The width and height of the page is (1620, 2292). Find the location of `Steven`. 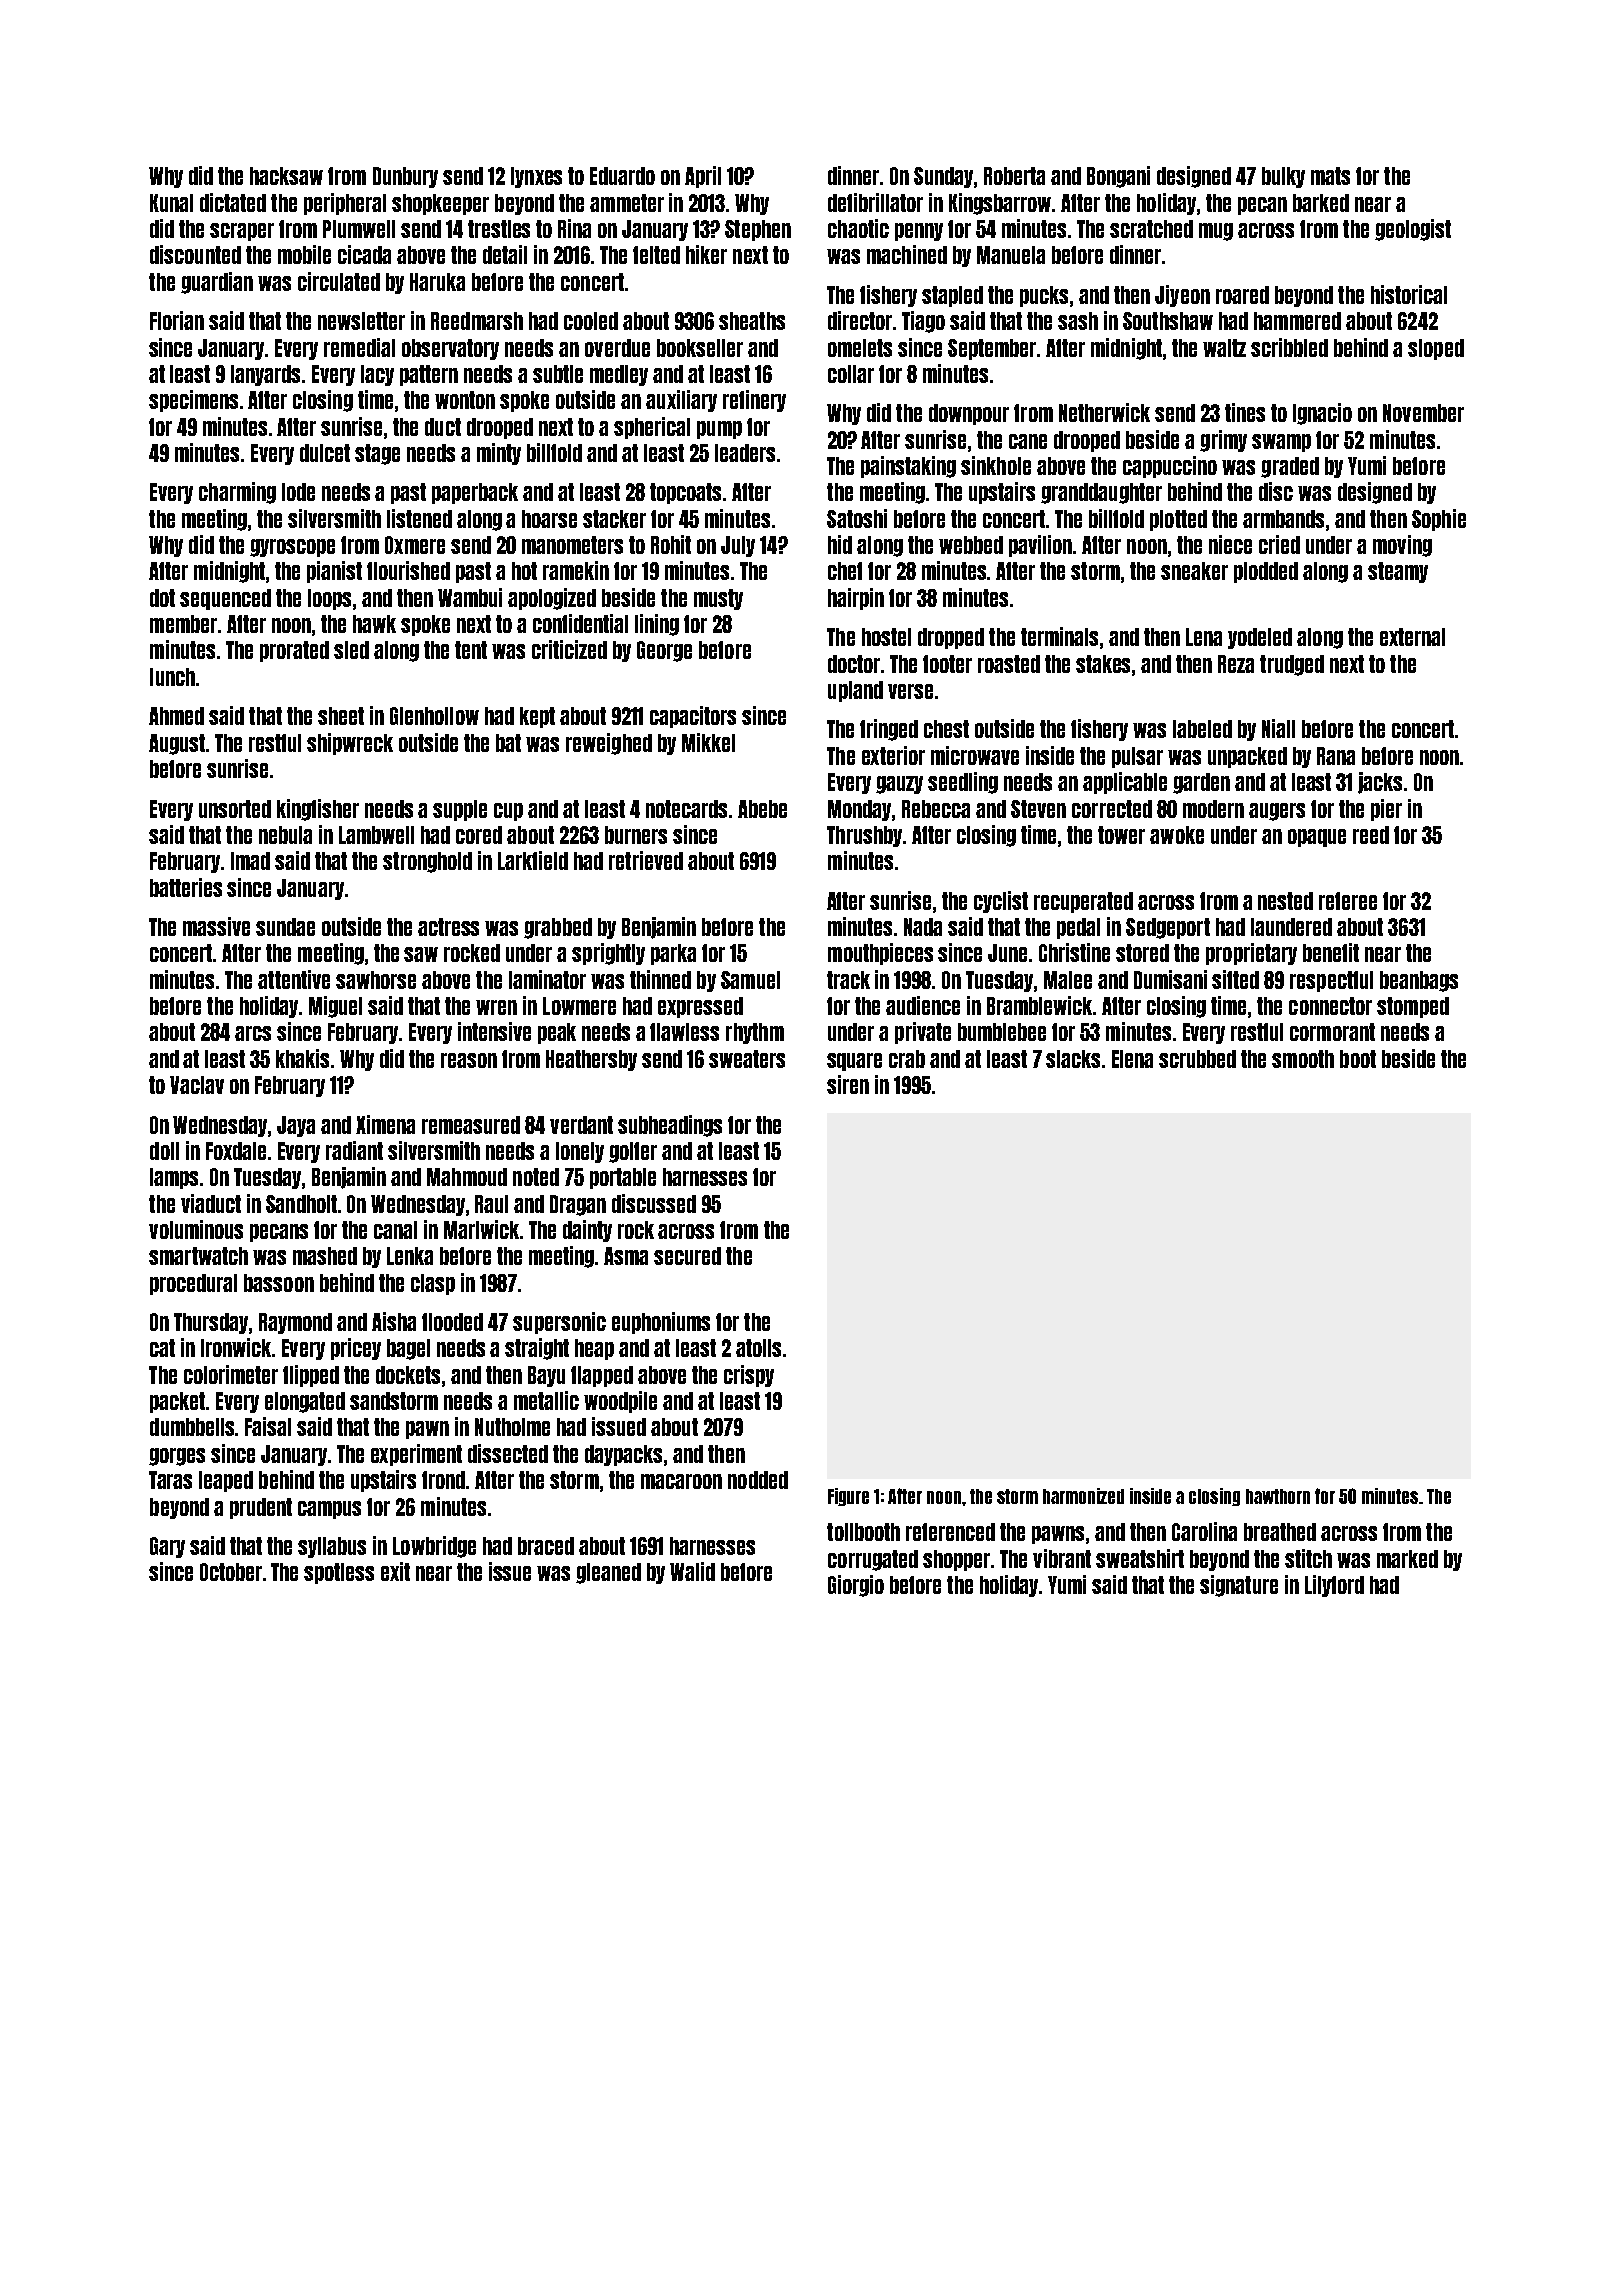

Steven is located at coordinates (1038, 809).
